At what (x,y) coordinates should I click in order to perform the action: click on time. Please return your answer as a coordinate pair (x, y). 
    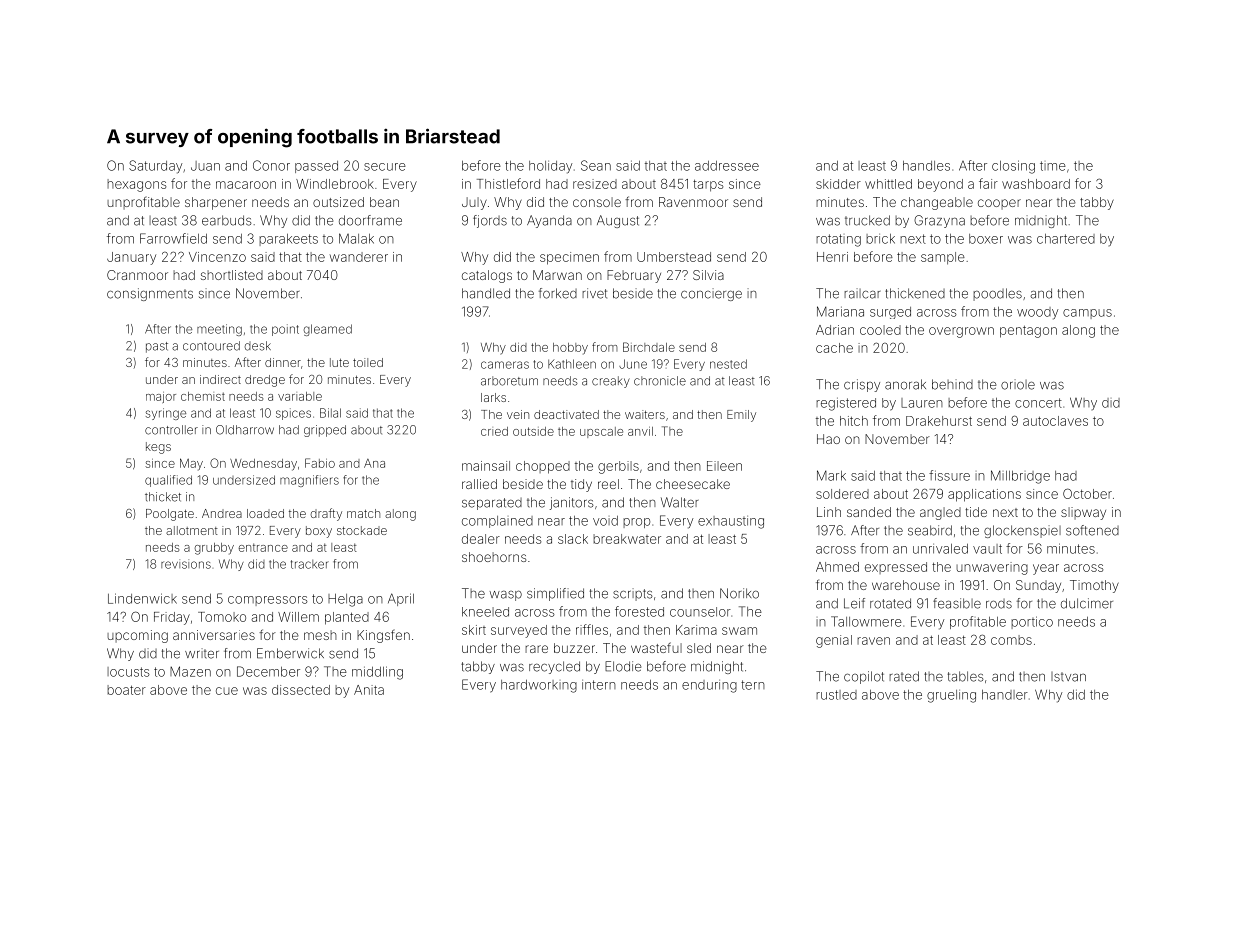
    Looking at the image, I should click on (1053, 166).
